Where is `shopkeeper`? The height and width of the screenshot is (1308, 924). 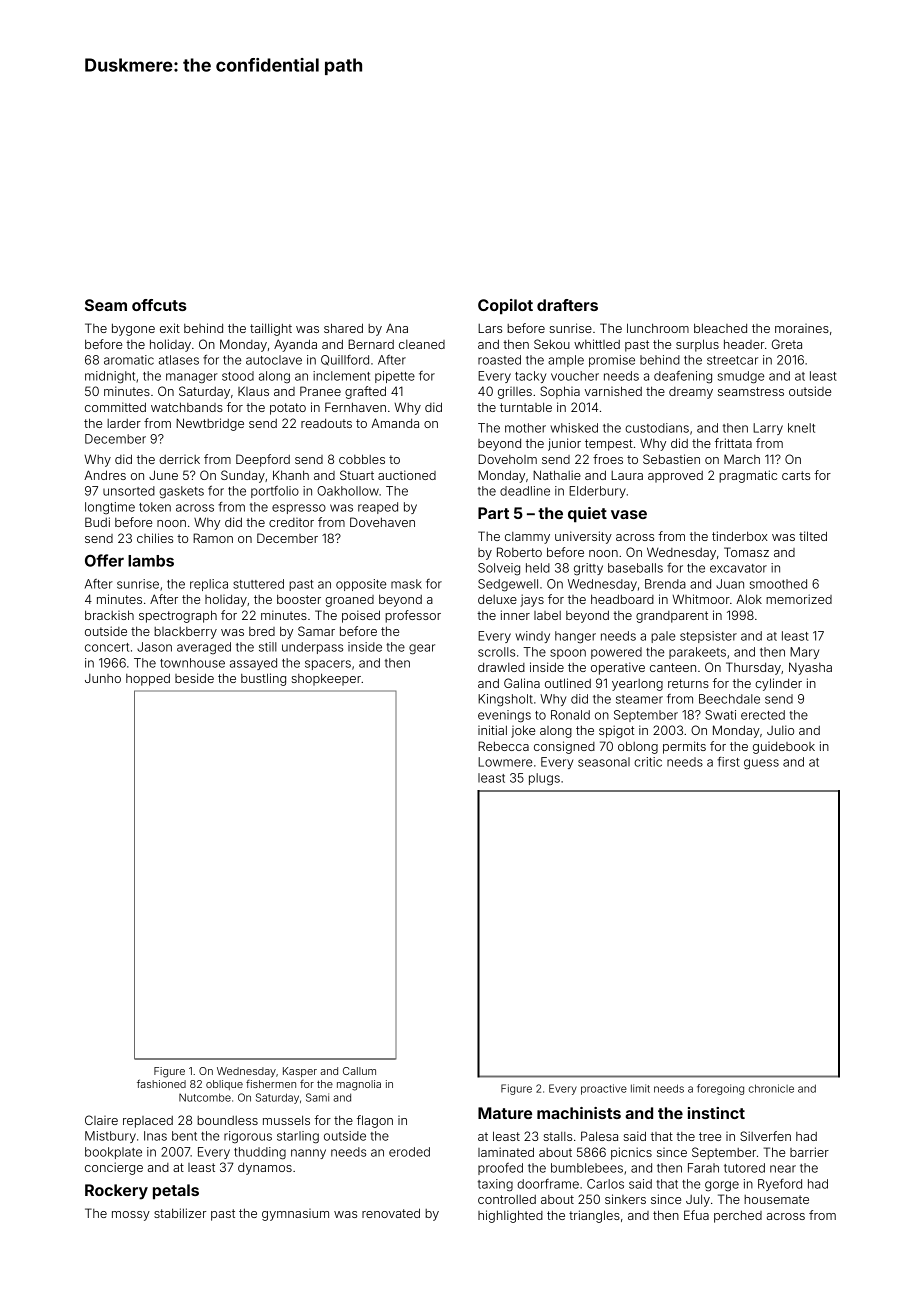 shopkeeper is located at coordinates (326, 679).
